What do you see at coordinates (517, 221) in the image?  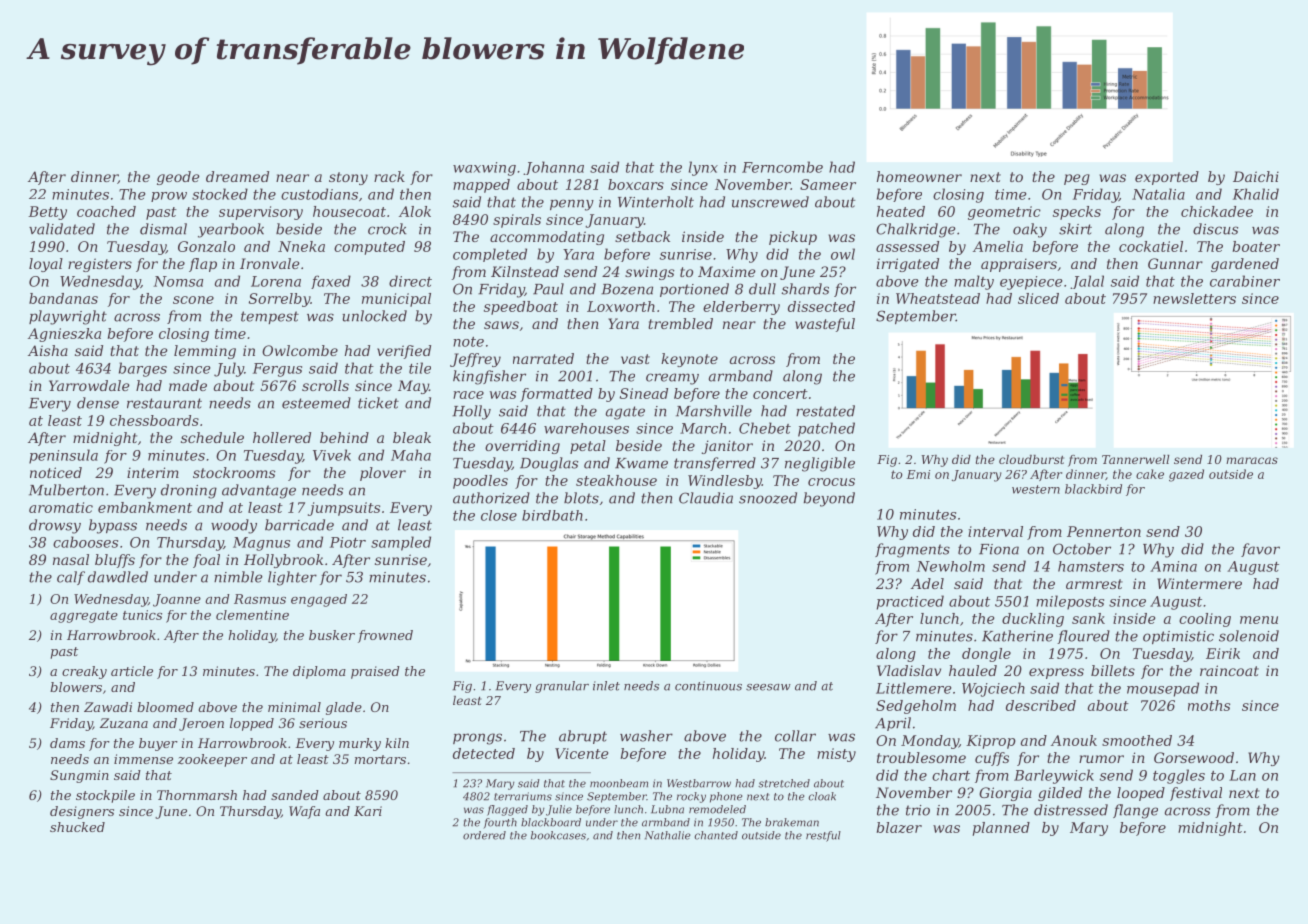 I see `spirals` at bounding box center [517, 221].
